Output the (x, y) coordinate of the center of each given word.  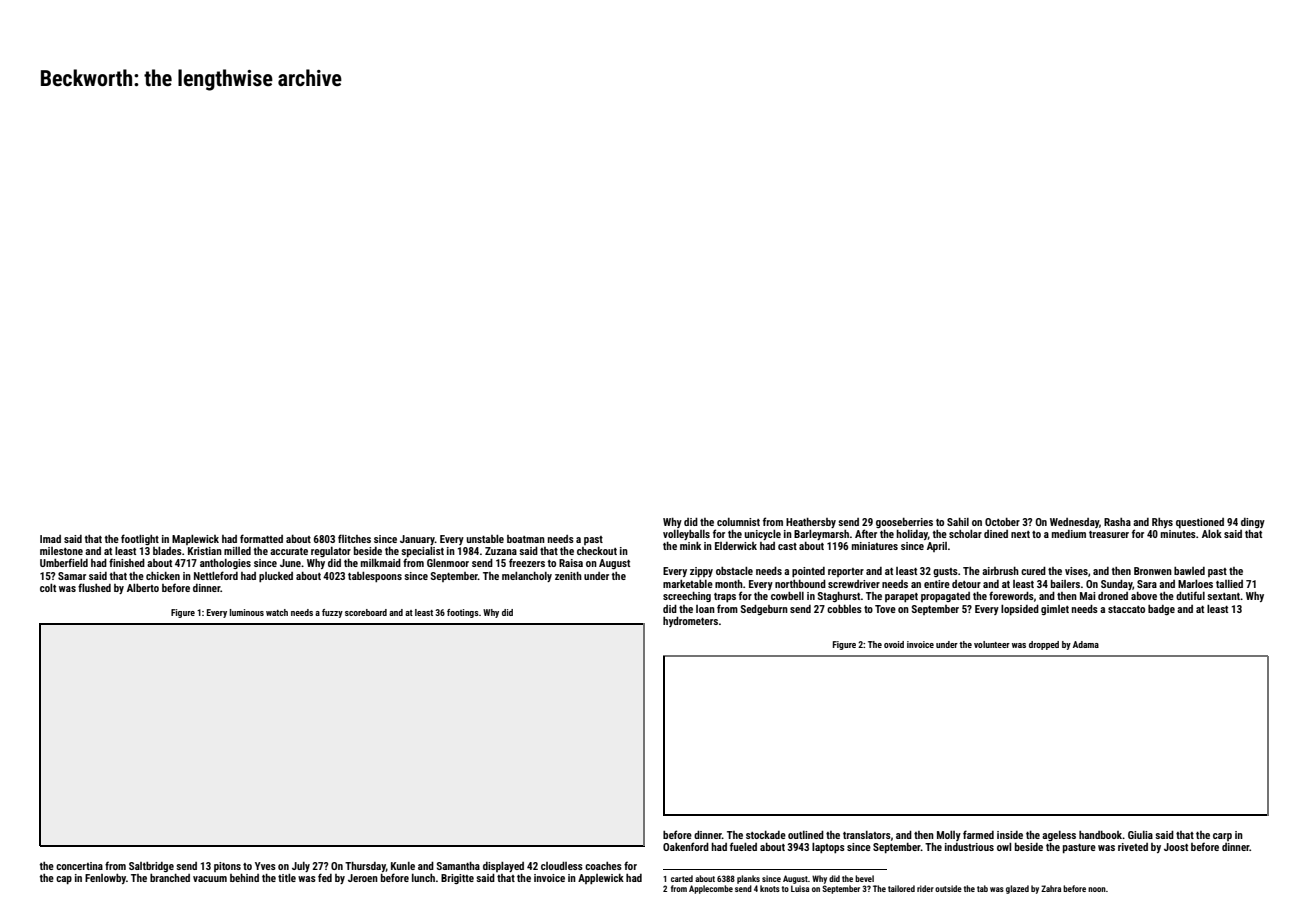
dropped (1044, 645)
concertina (79, 866)
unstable (485, 539)
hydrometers (690, 622)
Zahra (1051, 888)
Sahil (958, 522)
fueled (743, 846)
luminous (247, 612)
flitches (354, 538)
